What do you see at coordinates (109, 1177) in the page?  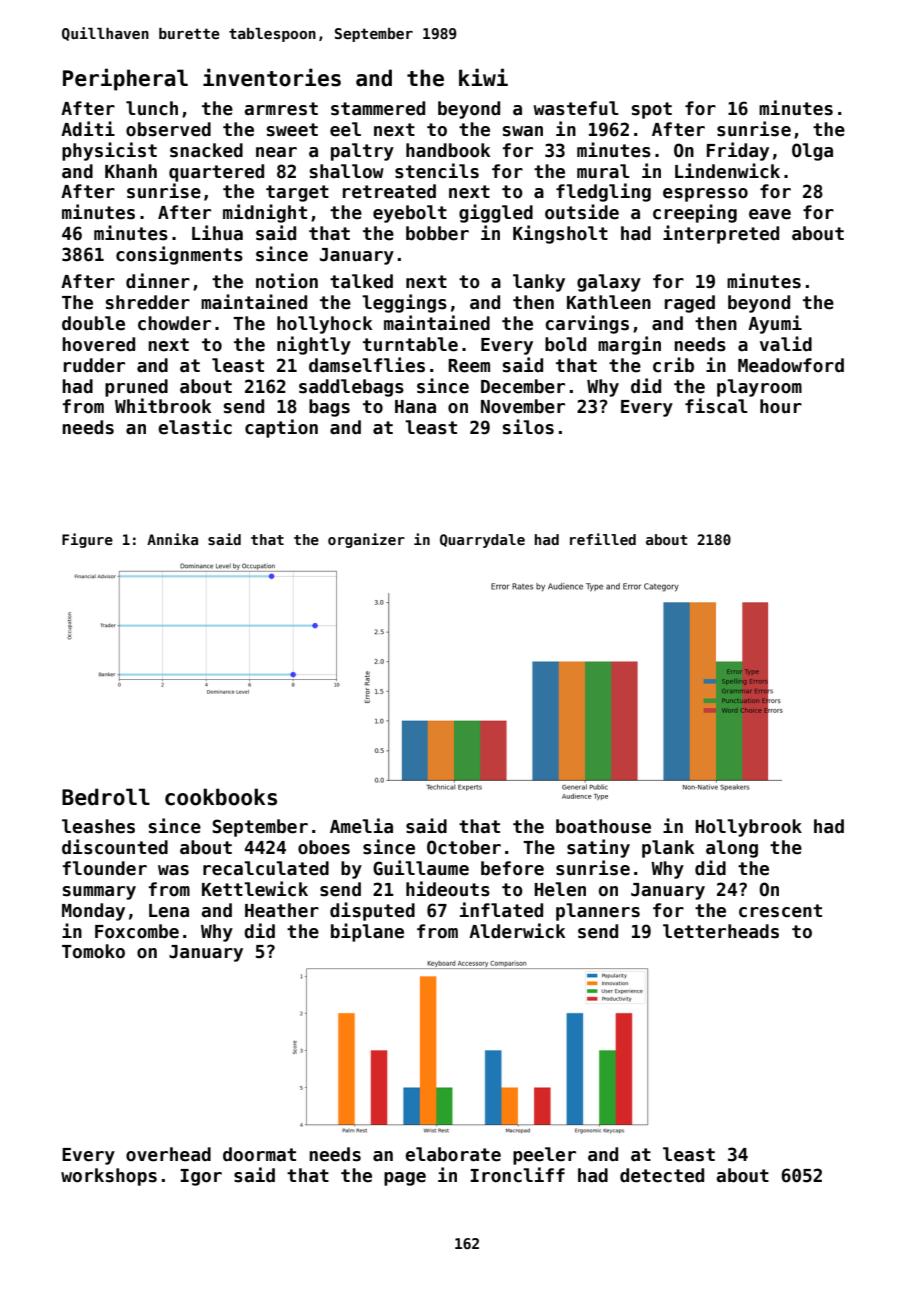 I see `workshops` at bounding box center [109, 1177].
